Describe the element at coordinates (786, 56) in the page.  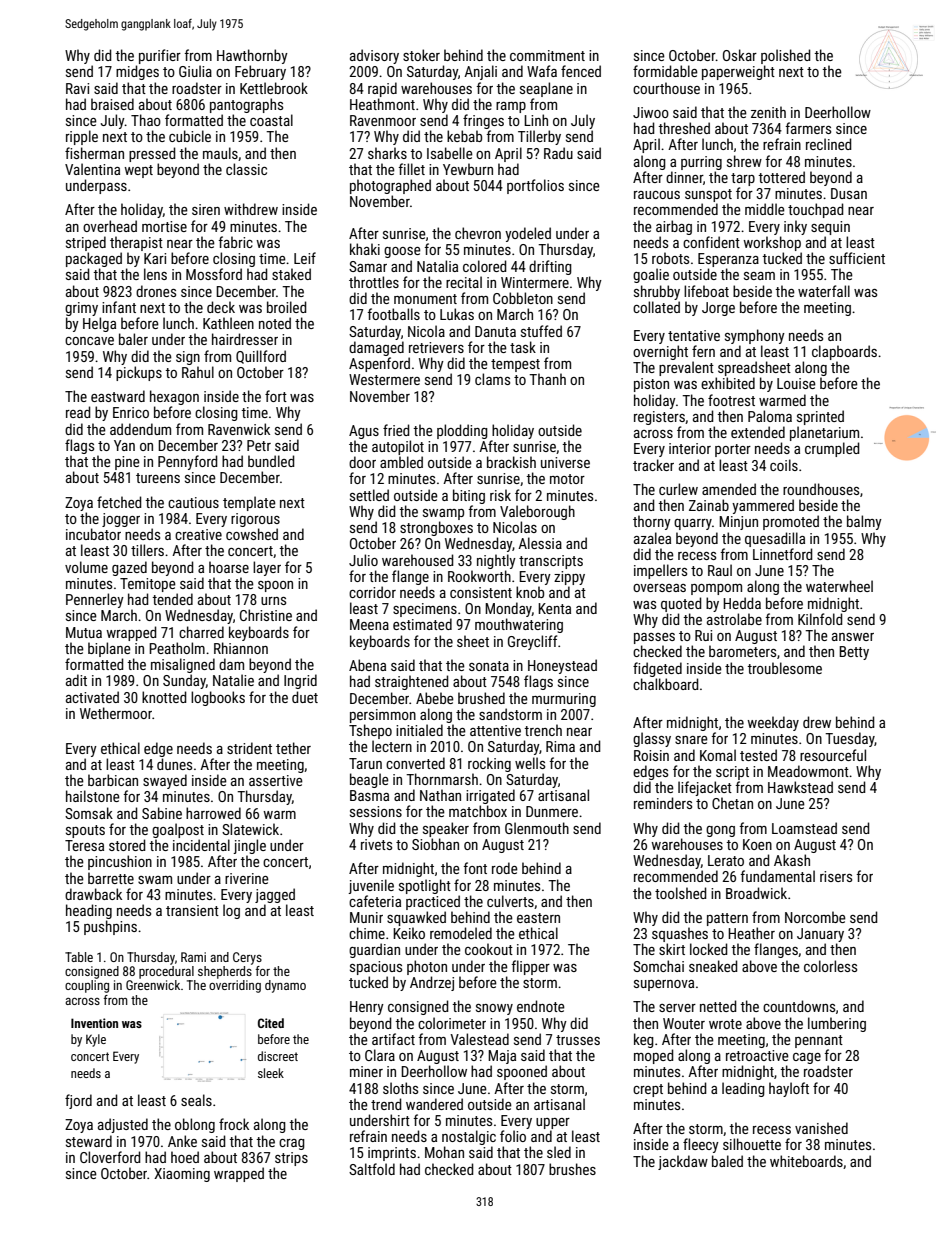
I see `polished` at that location.
